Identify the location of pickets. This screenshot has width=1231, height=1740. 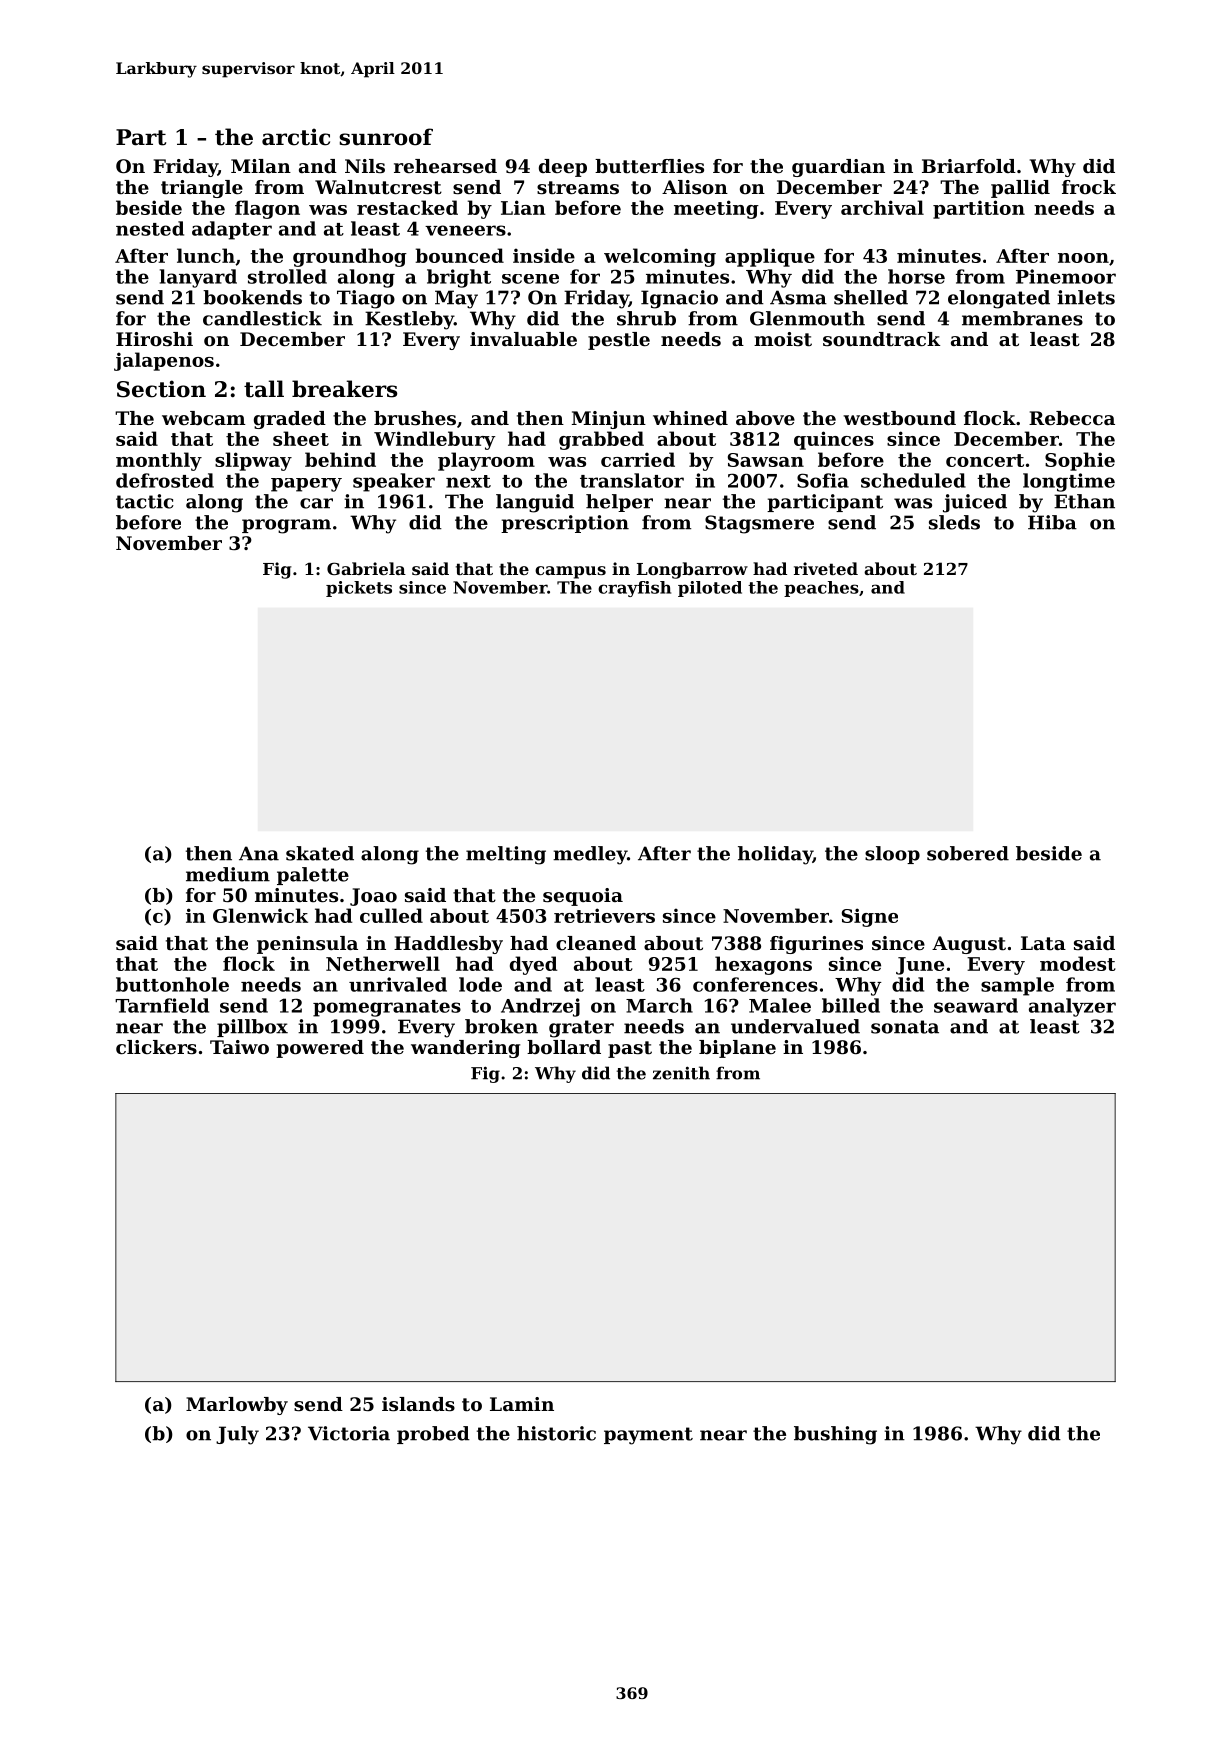
(359, 589).
